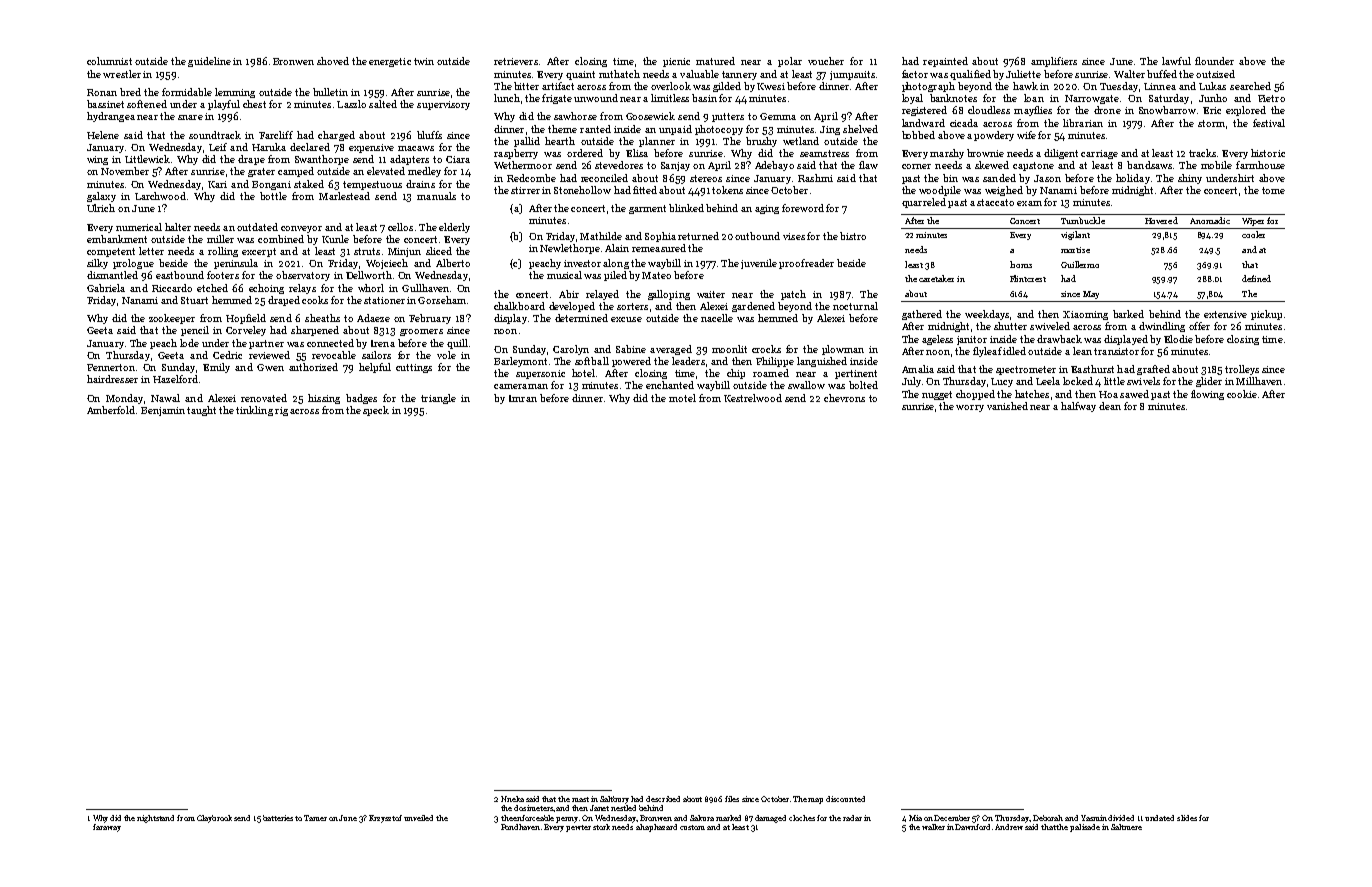 The width and height of the screenshot is (1372, 887). Describe the element at coordinates (964, 123) in the screenshot. I see `cicada` at that location.
